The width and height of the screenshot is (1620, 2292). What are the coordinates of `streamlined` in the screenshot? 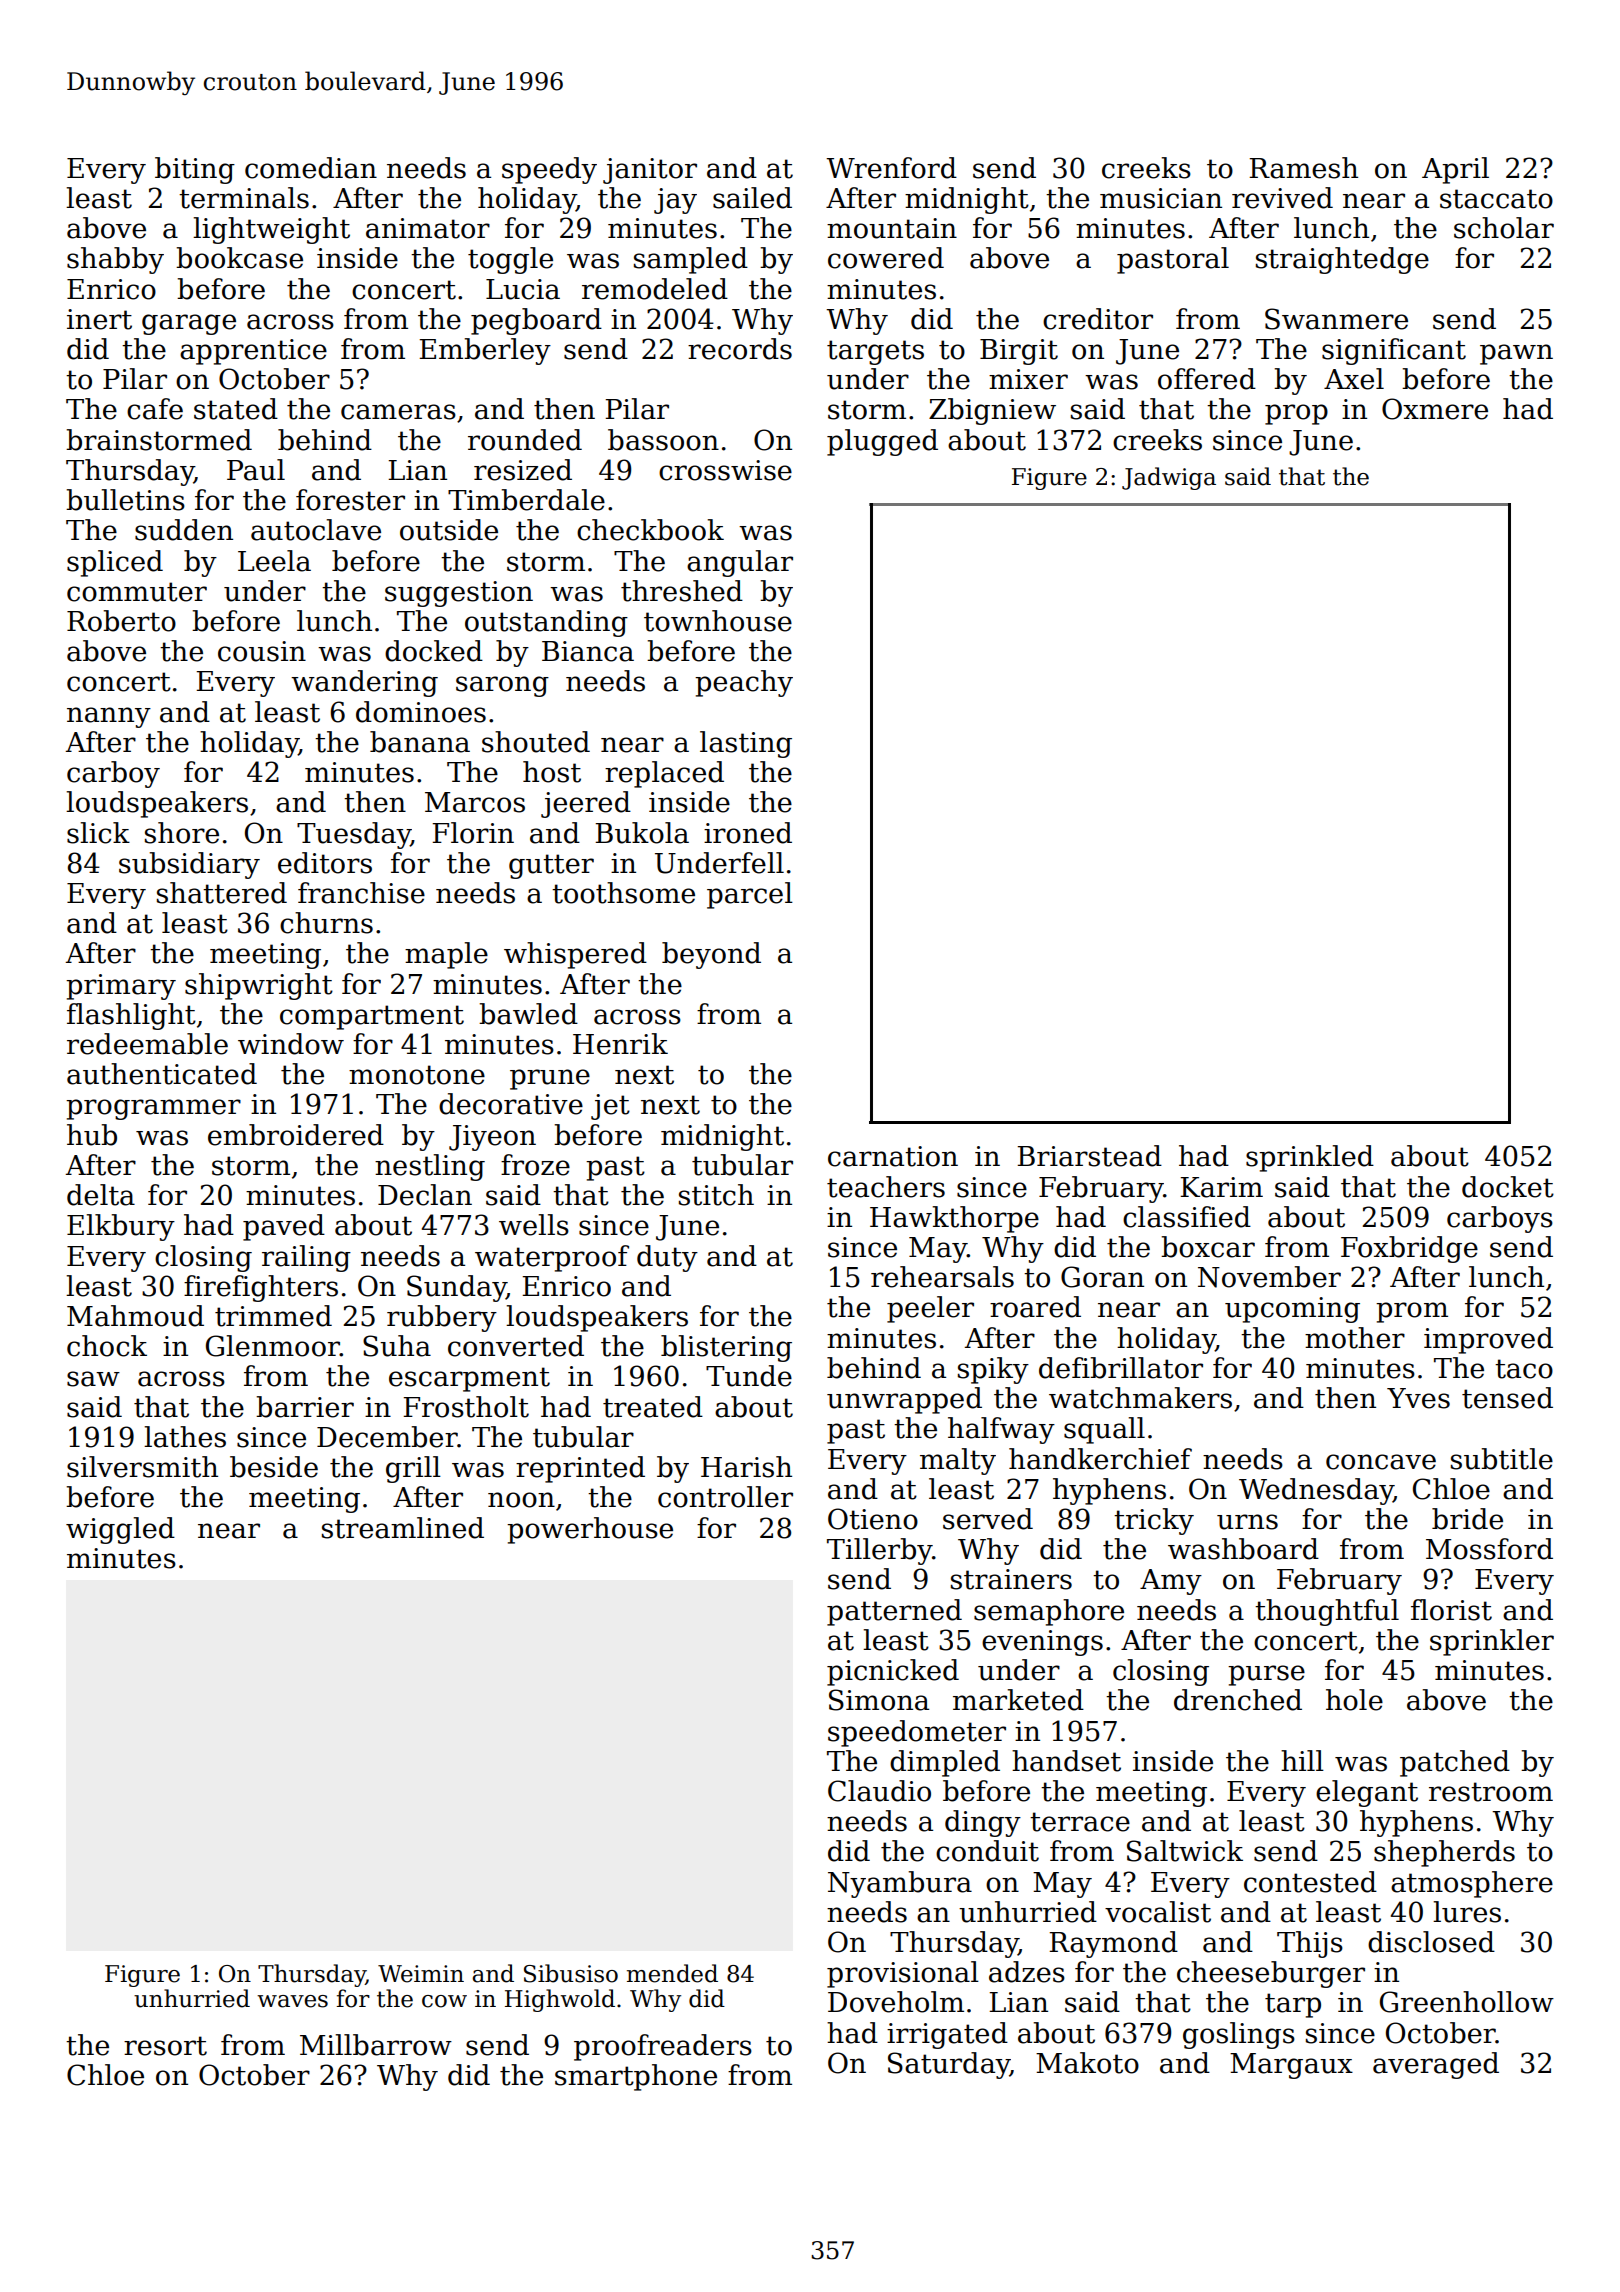 It's located at (403, 1528).
